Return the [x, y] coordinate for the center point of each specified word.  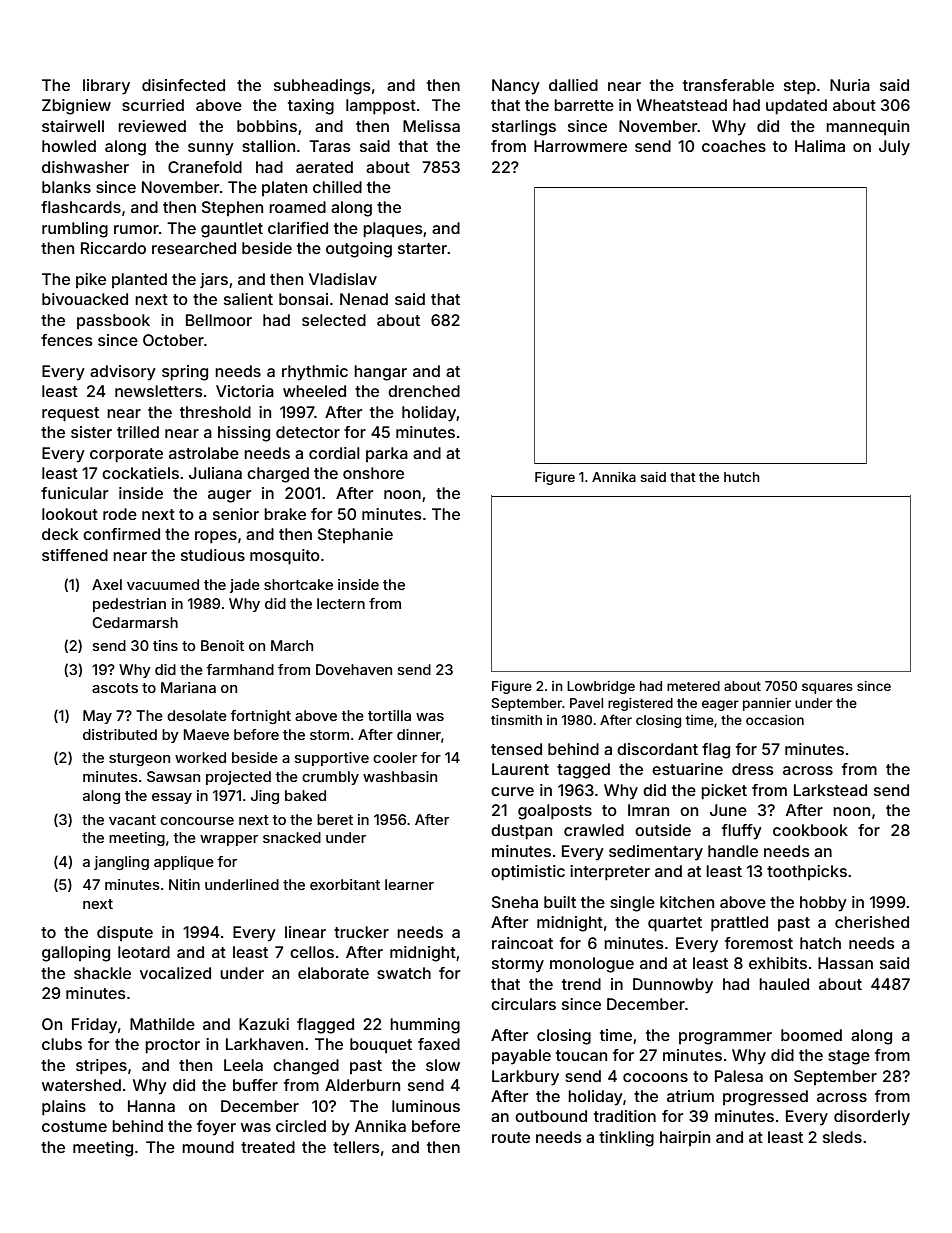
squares [827, 688]
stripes [101, 1067]
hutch [742, 477]
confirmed [121, 534]
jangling [121, 863]
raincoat [522, 943]
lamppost [381, 107]
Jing [265, 797]
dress [753, 769]
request [70, 414]
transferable [728, 85]
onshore [373, 473]
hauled [784, 984]
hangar [380, 373]
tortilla [389, 715]
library [106, 87]
